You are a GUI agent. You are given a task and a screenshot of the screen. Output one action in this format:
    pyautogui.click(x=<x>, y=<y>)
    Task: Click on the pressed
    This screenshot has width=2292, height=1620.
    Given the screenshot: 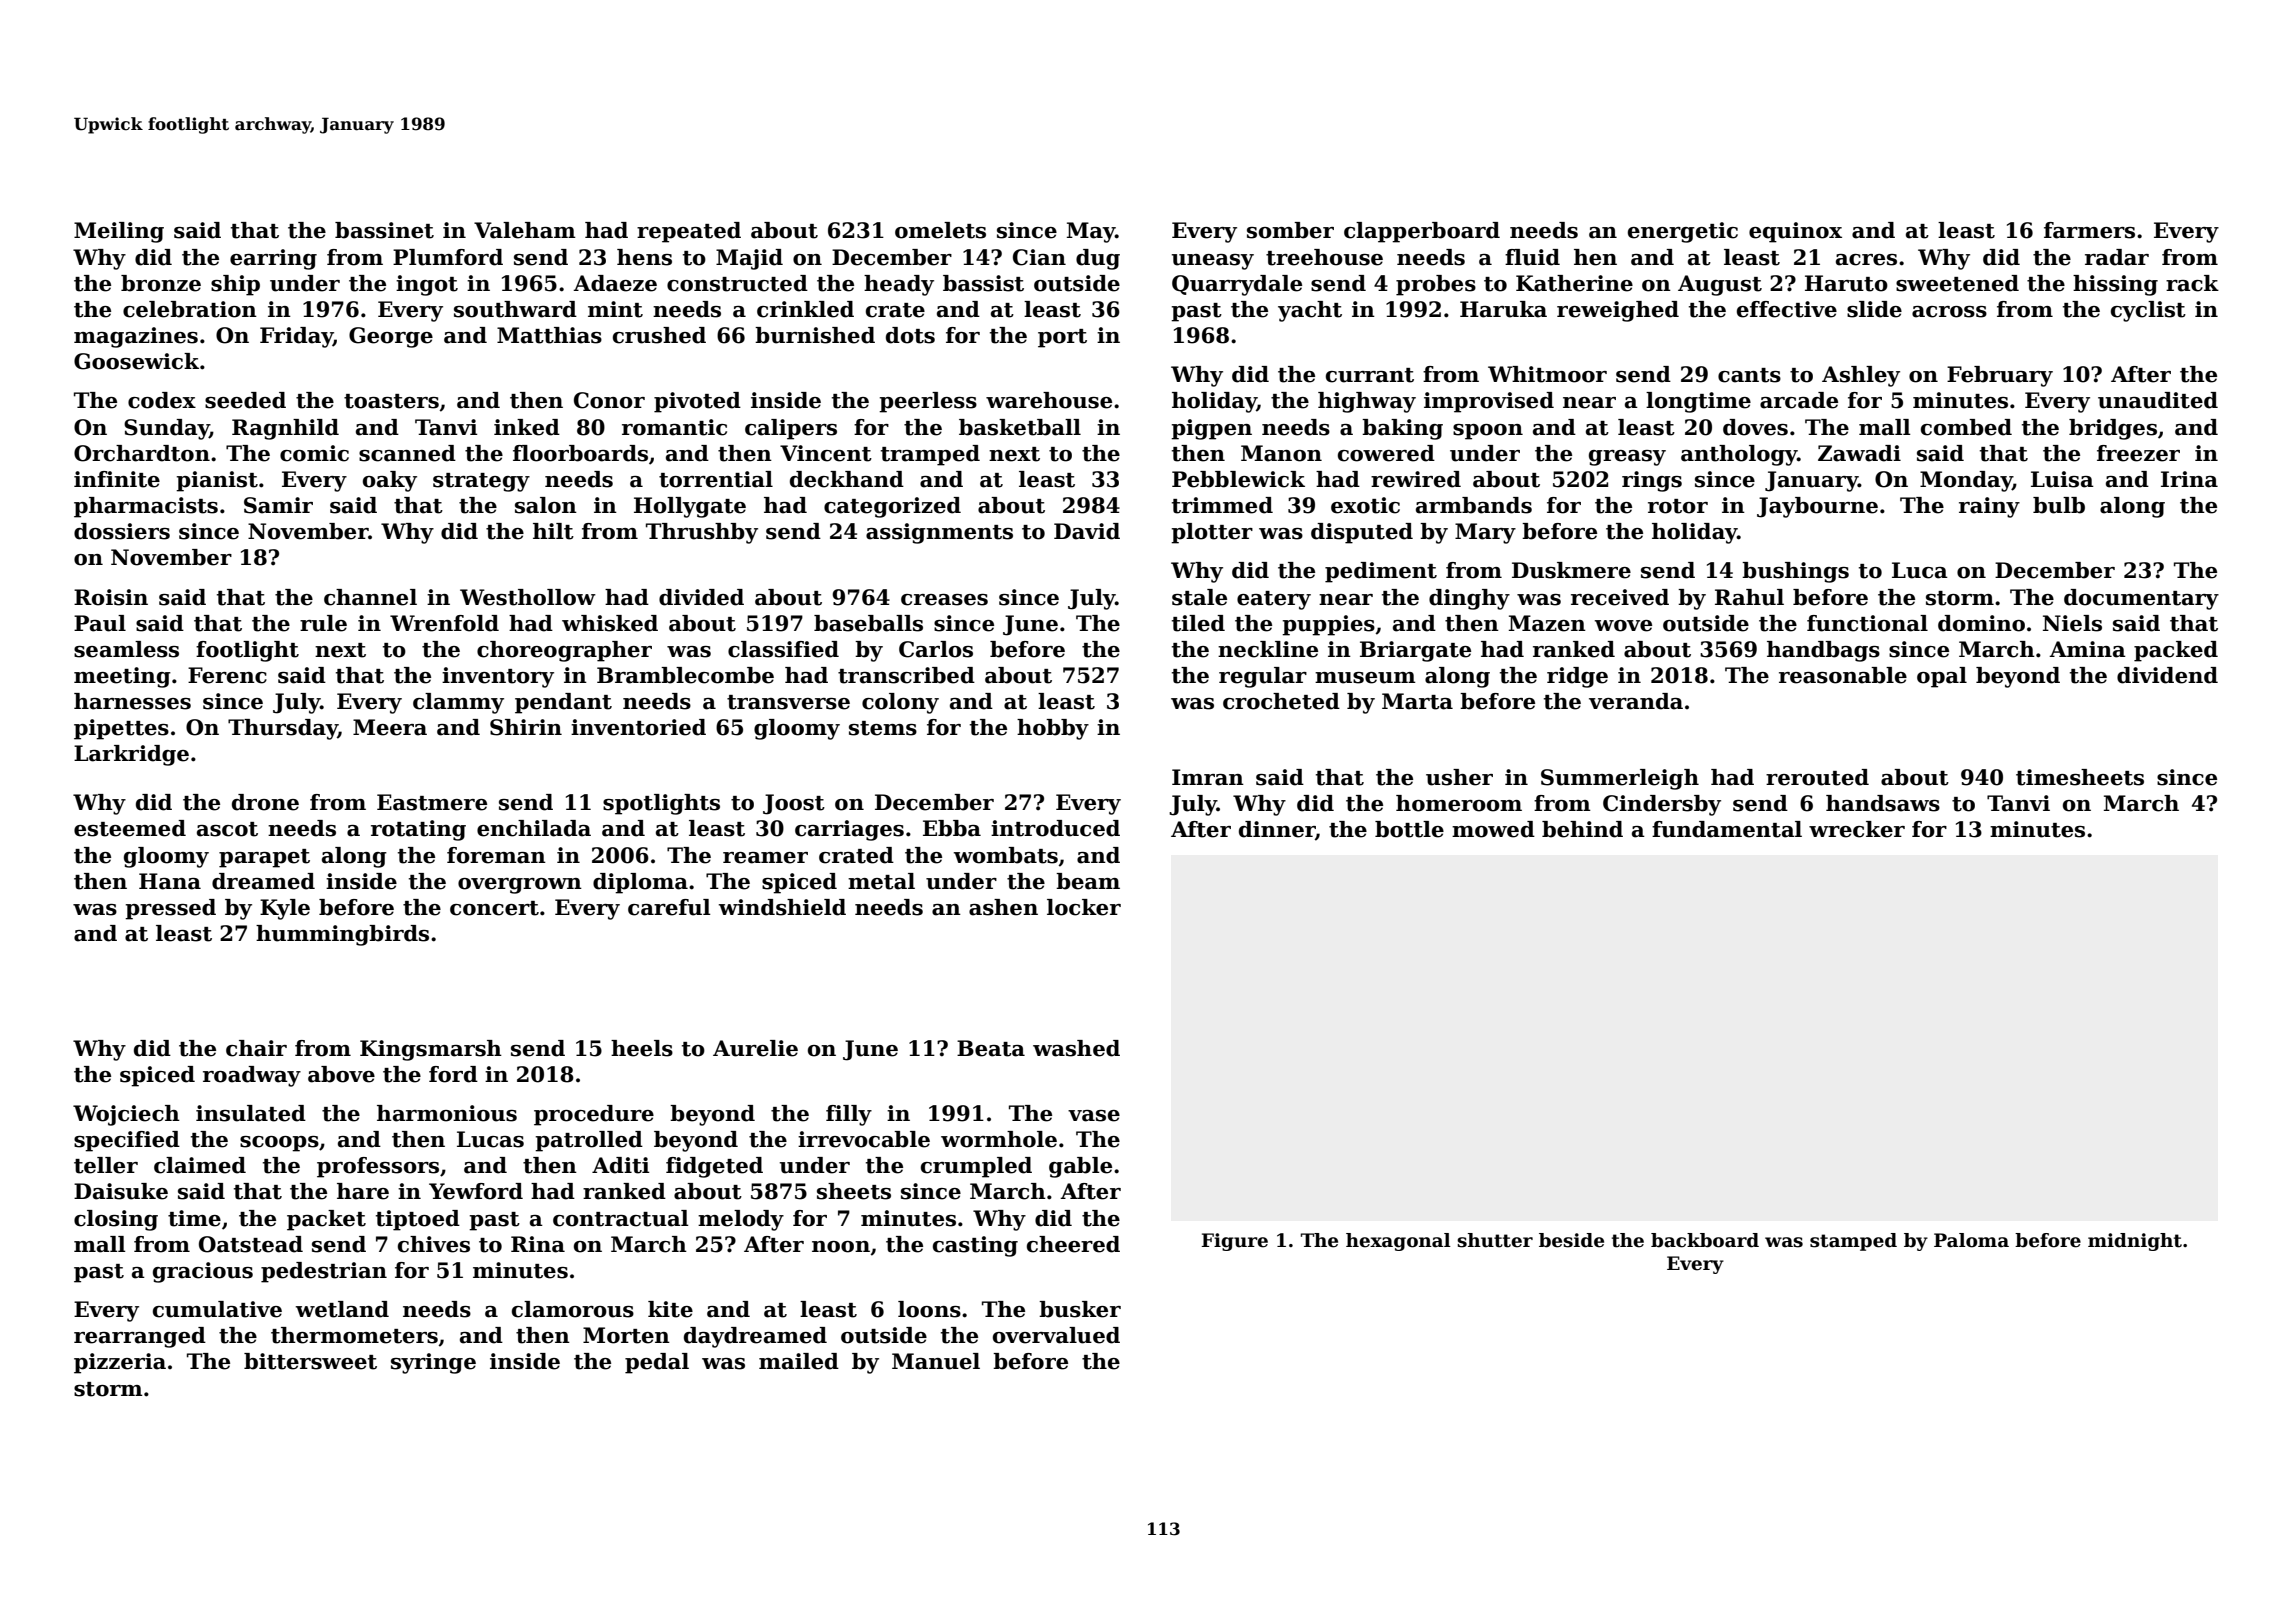 What is the action you would take?
    pyautogui.click(x=170, y=909)
